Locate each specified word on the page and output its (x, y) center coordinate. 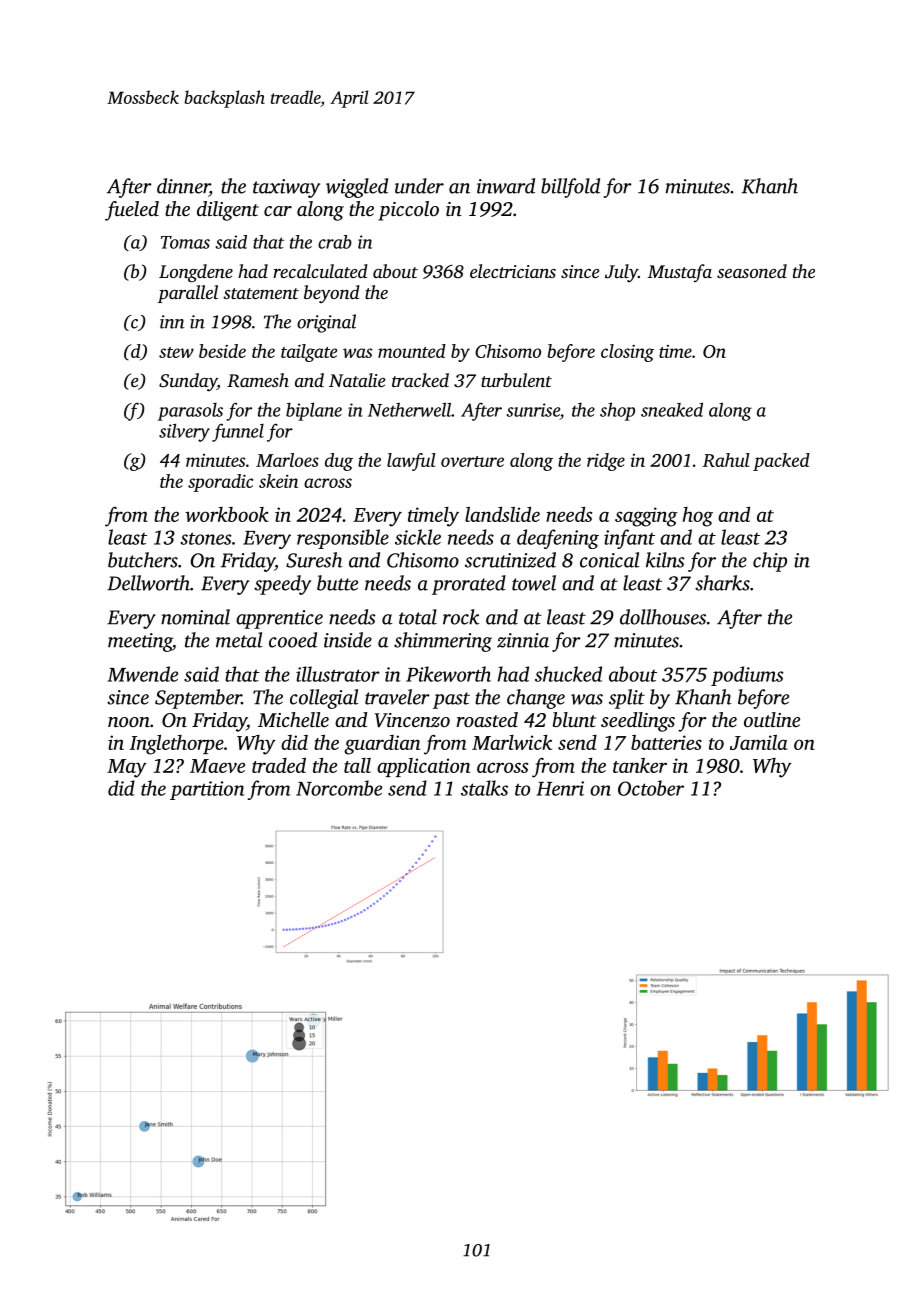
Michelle (293, 719)
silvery (184, 432)
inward (506, 186)
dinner (183, 187)
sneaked (672, 409)
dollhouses (663, 617)
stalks (484, 788)
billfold (570, 188)
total (418, 617)
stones (205, 538)
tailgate (309, 353)
